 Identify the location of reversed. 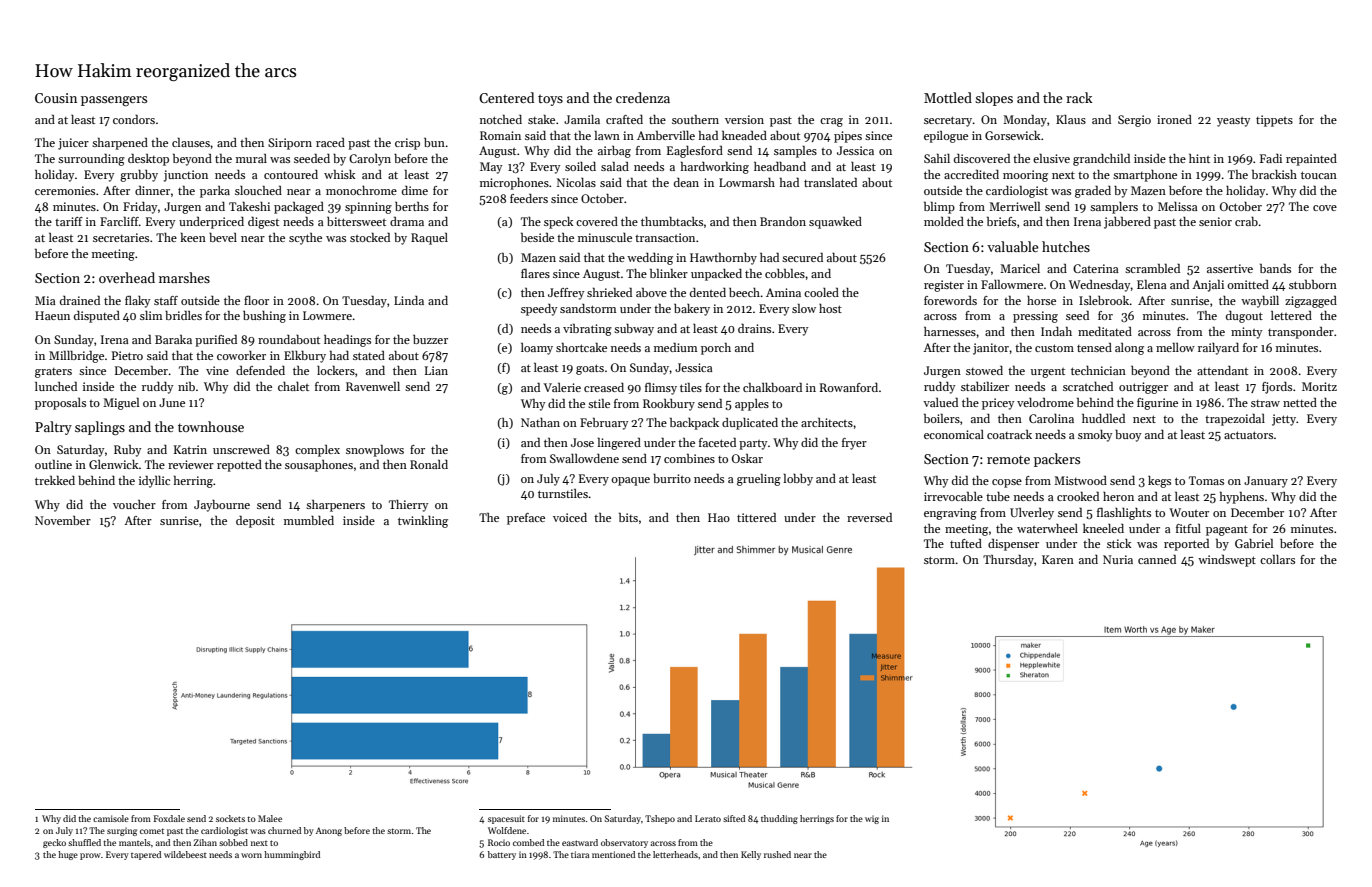
(869, 517).
